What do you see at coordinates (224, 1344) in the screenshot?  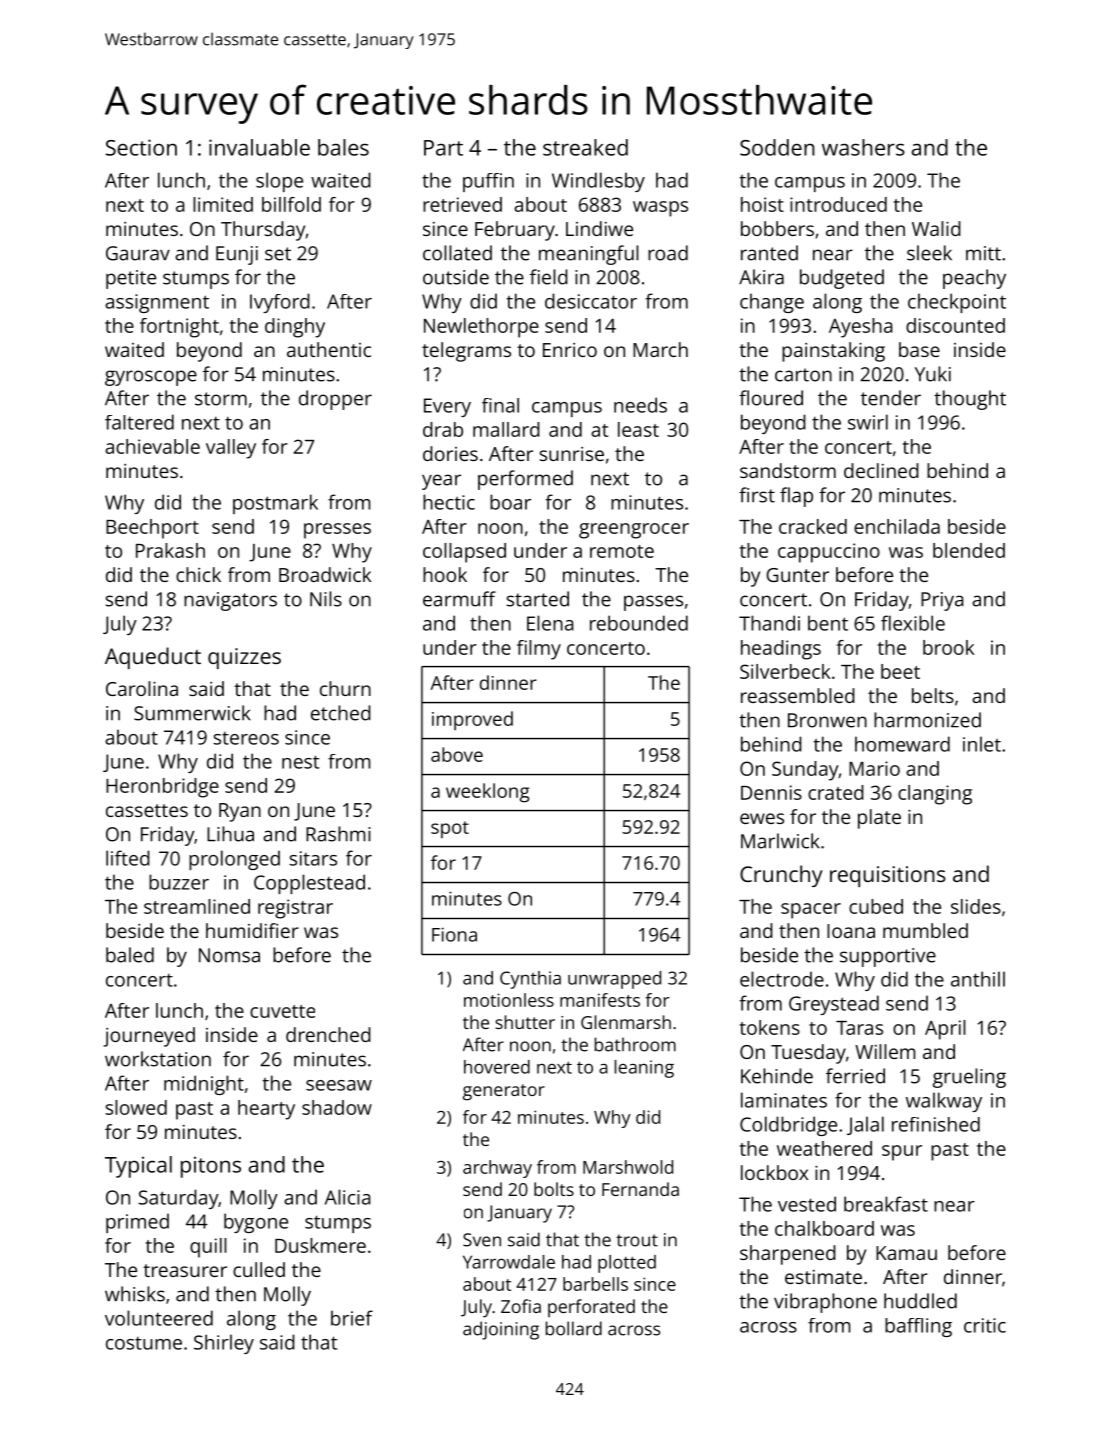 I see `Shirley` at bounding box center [224, 1344].
